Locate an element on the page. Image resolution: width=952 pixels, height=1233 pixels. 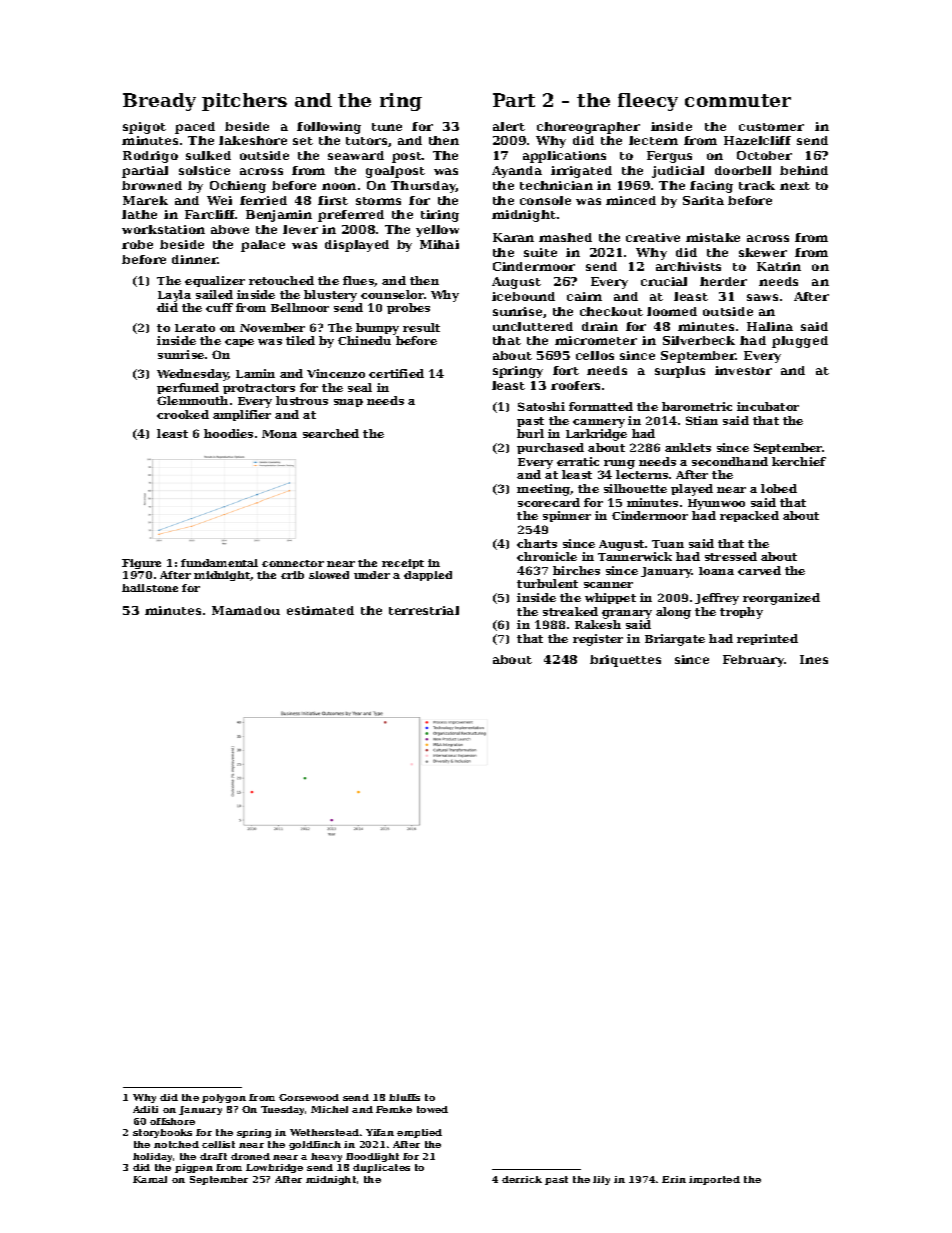
bluffs is located at coordinates (404, 1097).
